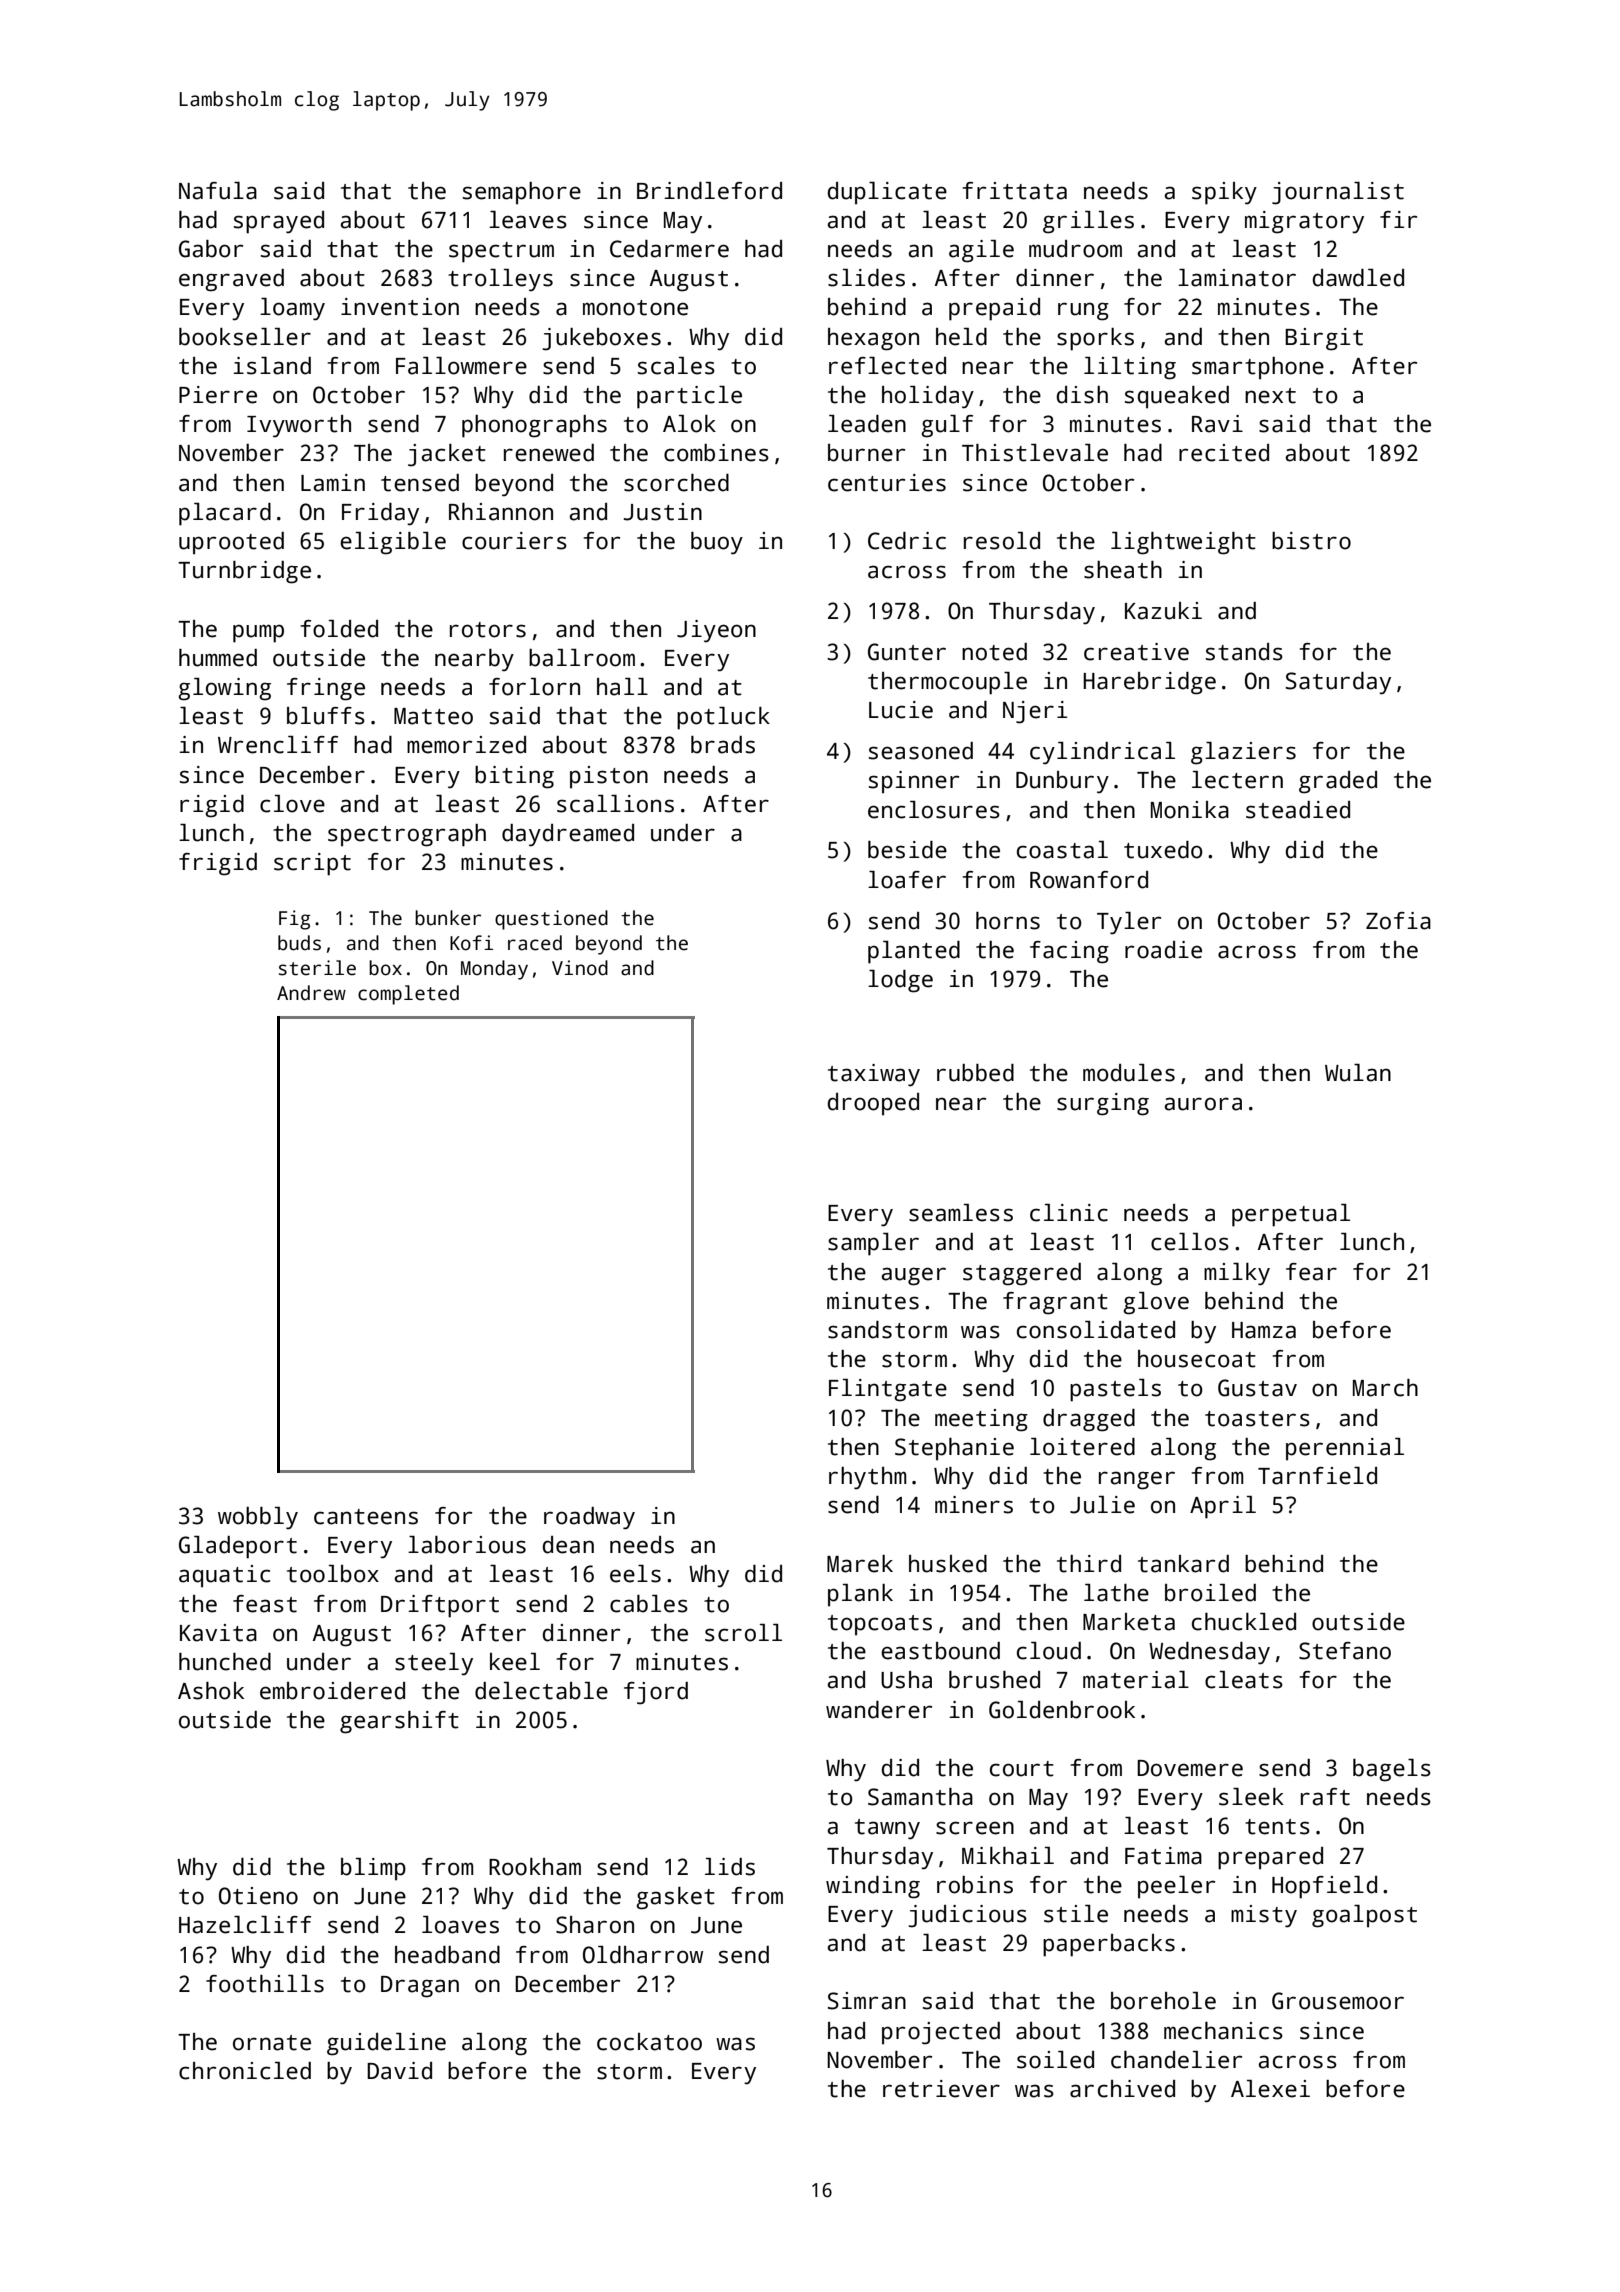 The height and width of the page is (2292, 1620). What do you see at coordinates (1338, 193) in the page?
I see `journalist` at bounding box center [1338, 193].
